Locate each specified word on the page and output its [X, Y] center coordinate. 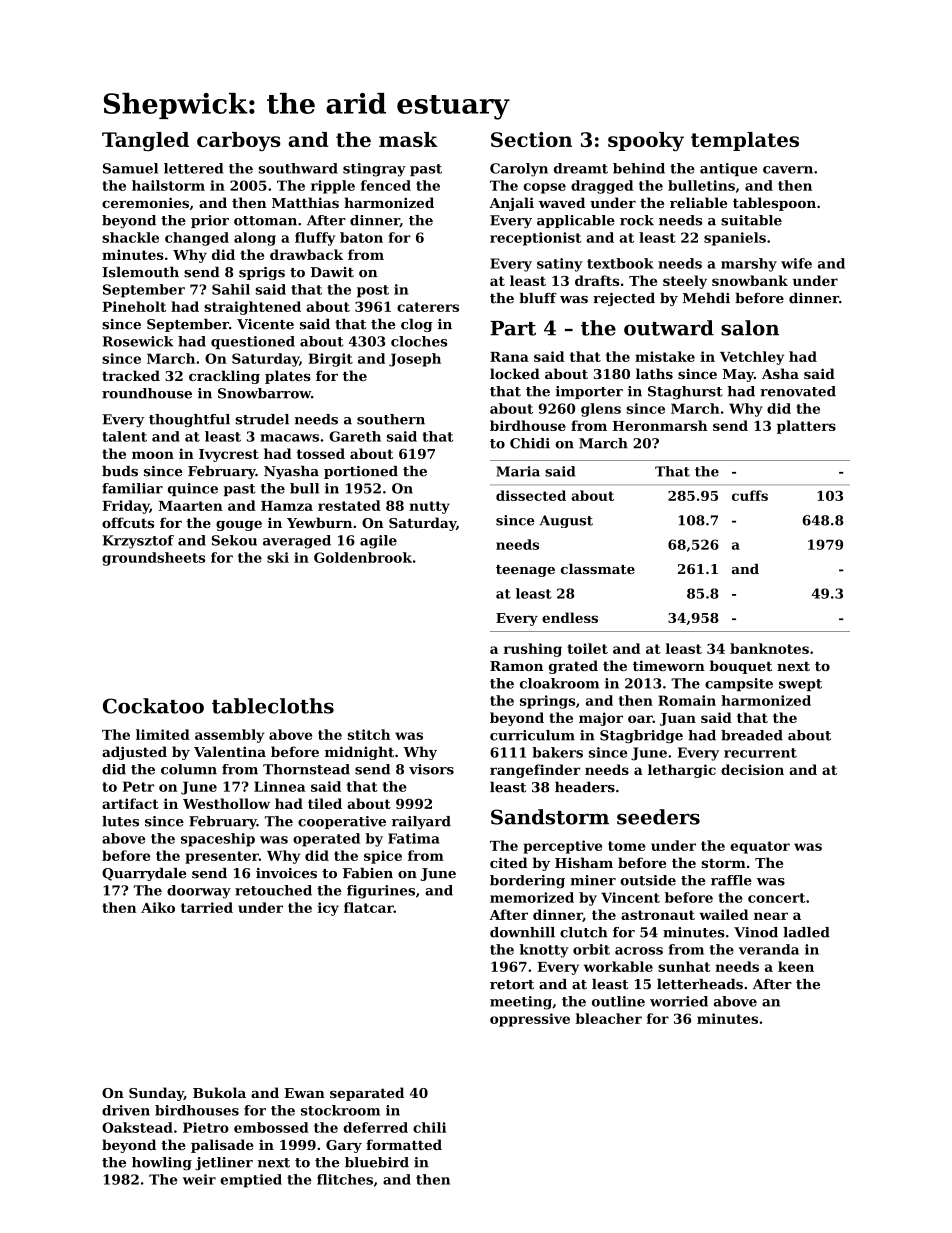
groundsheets [153, 559]
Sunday [156, 1094]
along [255, 239]
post [373, 291]
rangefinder [535, 771]
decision [752, 769]
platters [806, 427]
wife [796, 263]
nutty [429, 507]
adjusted [134, 753]
